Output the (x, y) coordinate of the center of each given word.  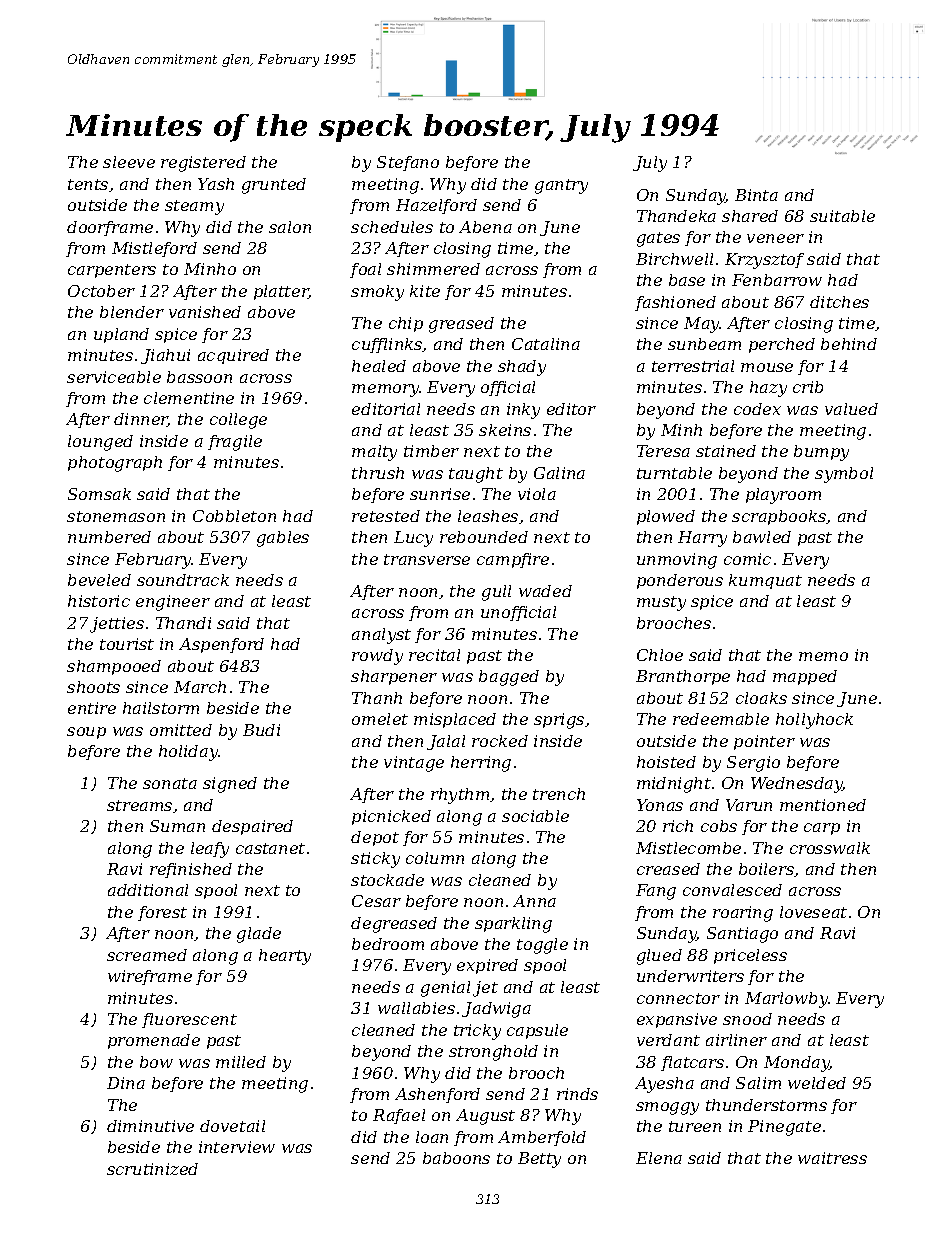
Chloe (660, 655)
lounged (100, 443)
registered (203, 164)
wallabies (416, 1008)
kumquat (765, 581)
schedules (392, 227)
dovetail (232, 1126)
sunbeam (704, 344)
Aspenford (221, 645)
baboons (456, 1158)
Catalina (546, 344)
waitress (832, 1158)
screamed (147, 955)
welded (817, 1083)
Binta (756, 195)
